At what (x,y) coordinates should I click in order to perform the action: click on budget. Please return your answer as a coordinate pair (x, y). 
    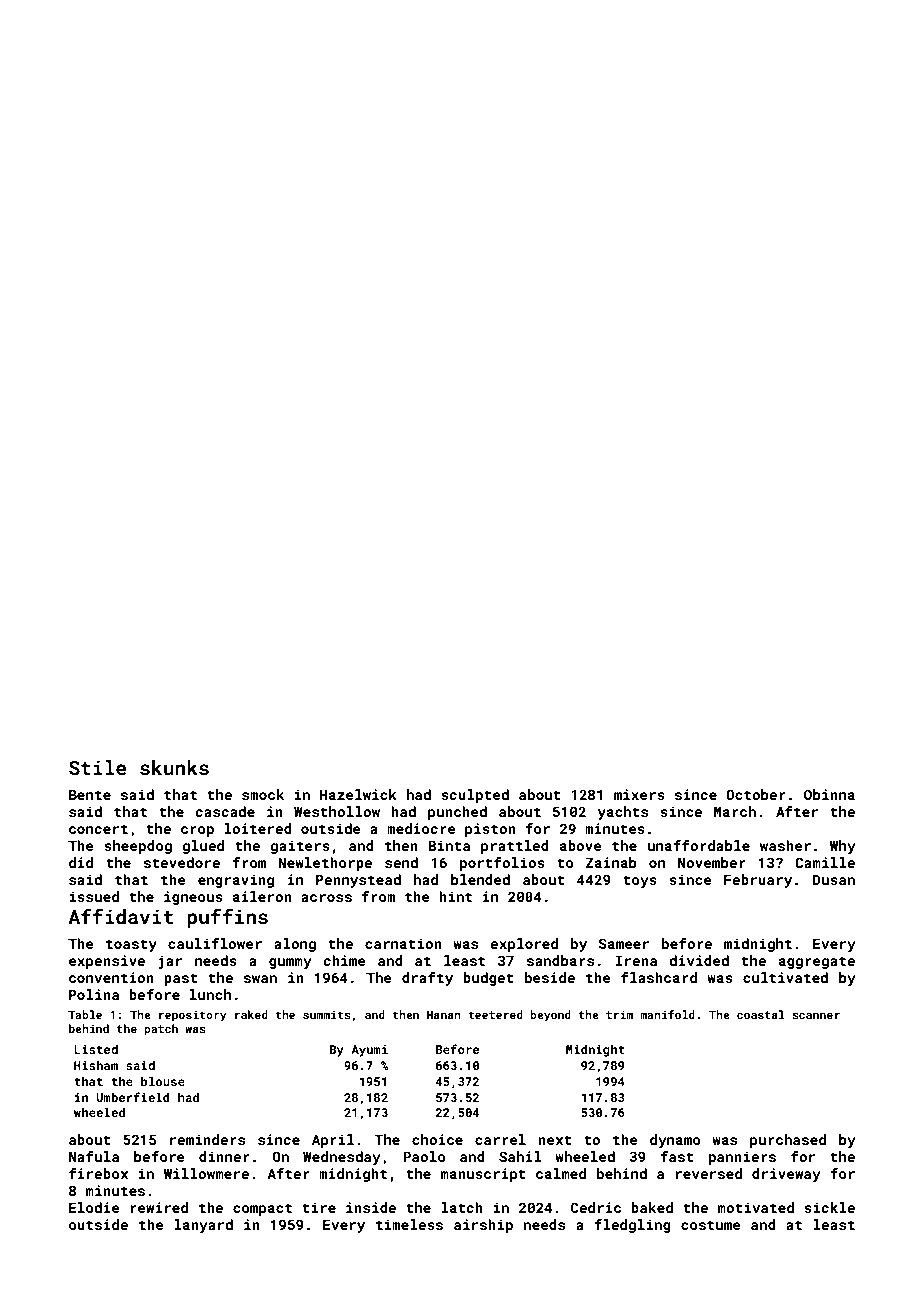
    Looking at the image, I should click on (488, 979).
